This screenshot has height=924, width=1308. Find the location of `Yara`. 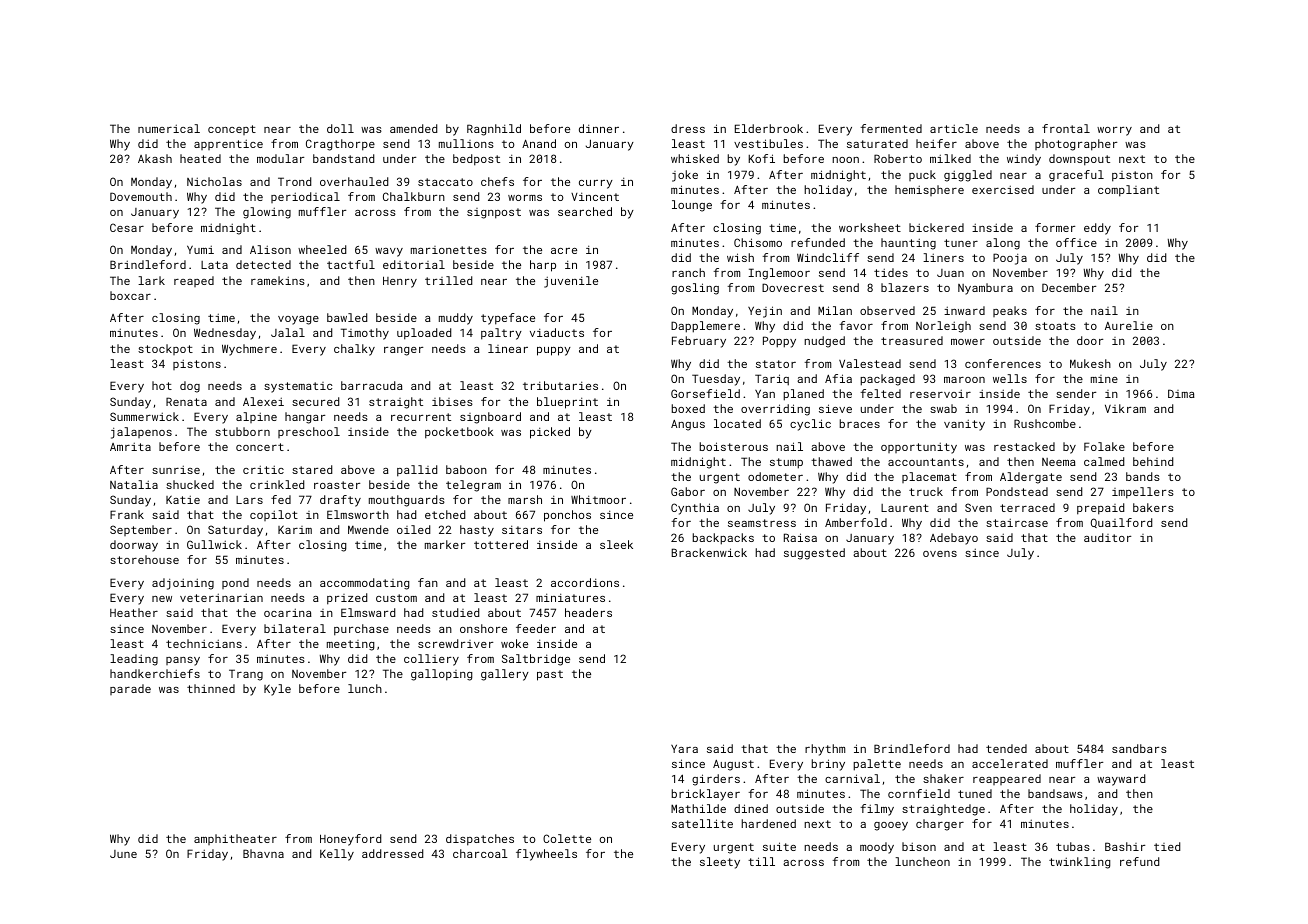

Yara is located at coordinates (684, 748).
